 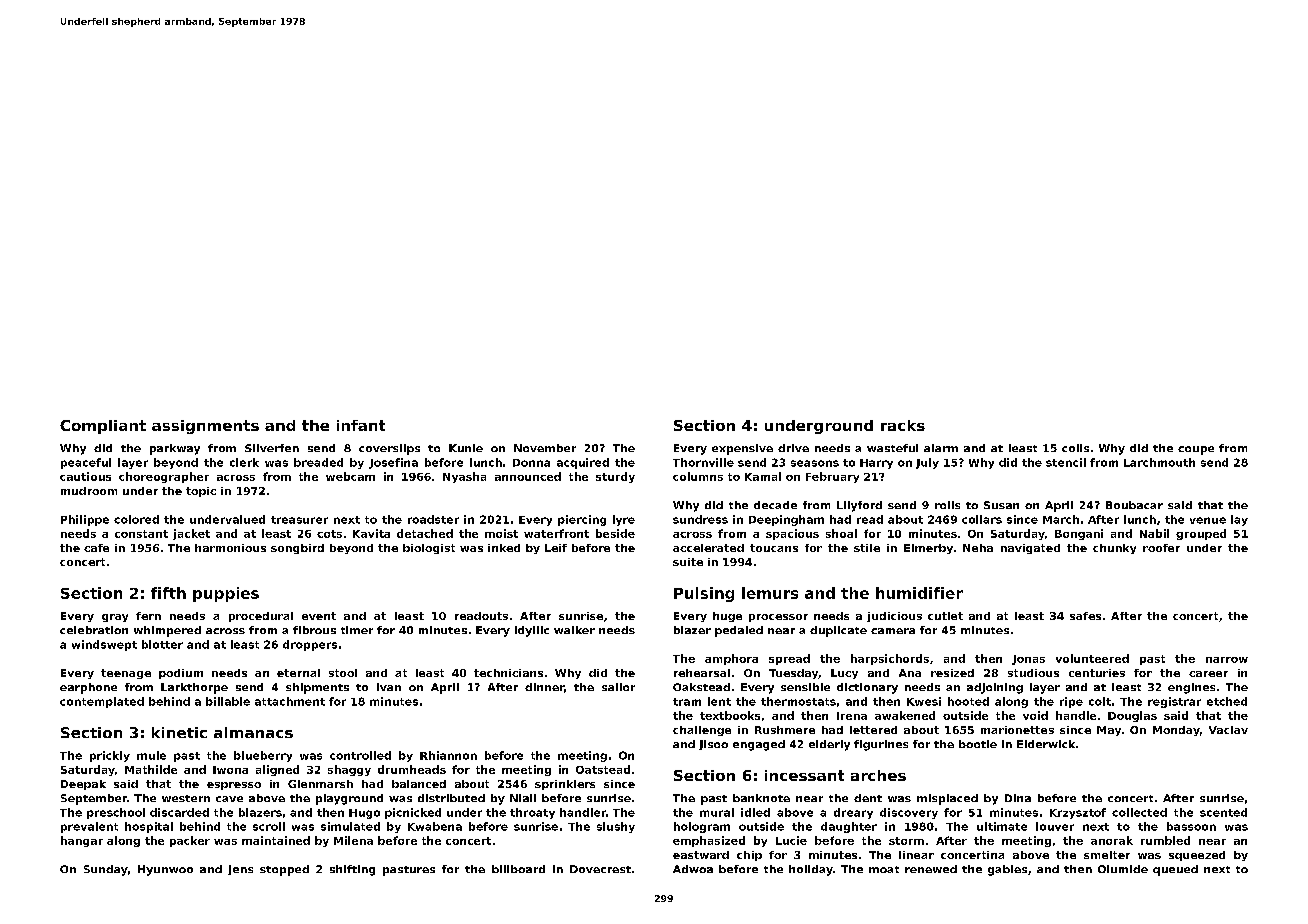 What do you see at coordinates (1085, 616) in the document?
I see `safes` at bounding box center [1085, 616].
